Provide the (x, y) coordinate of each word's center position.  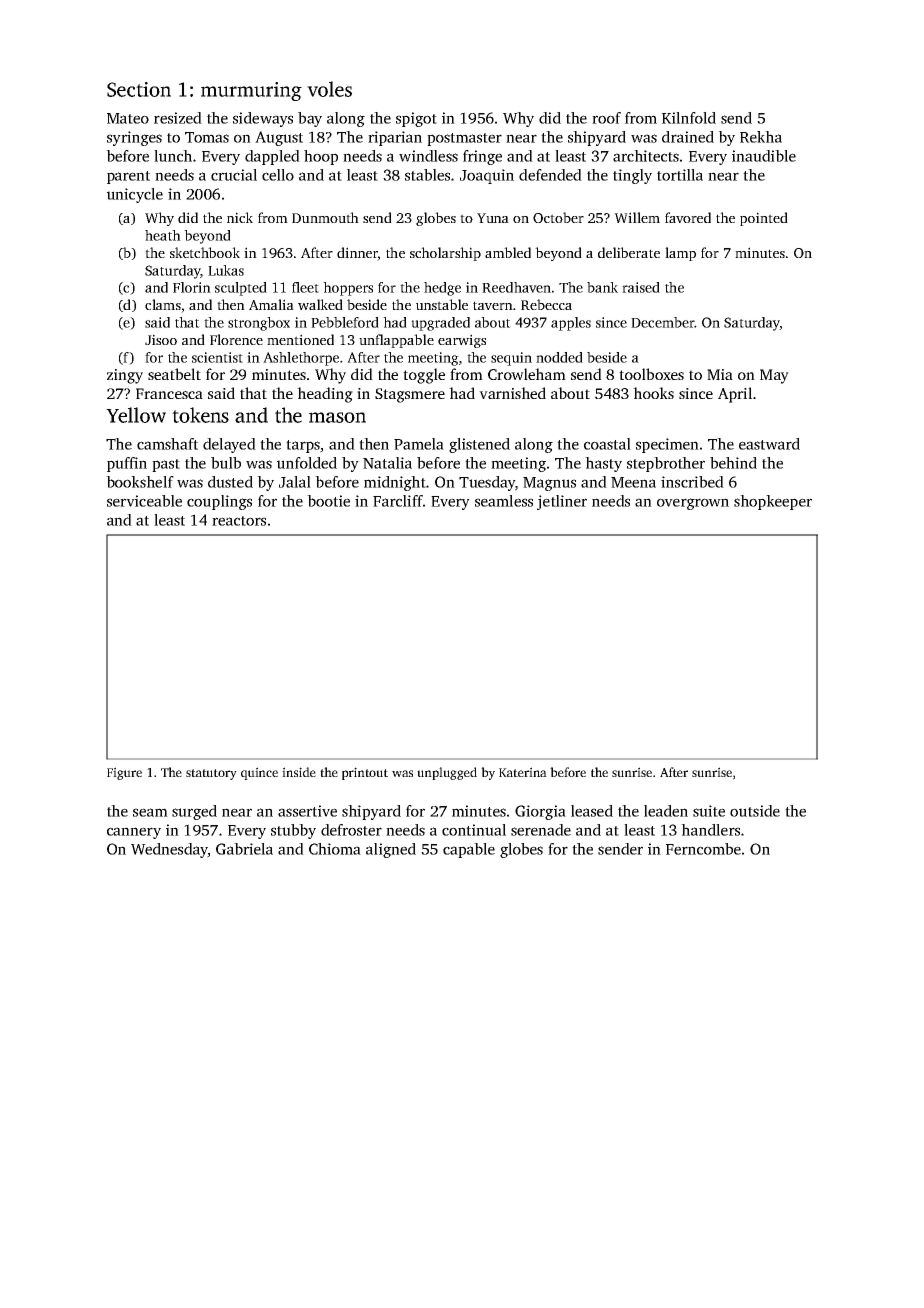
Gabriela (244, 849)
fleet (305, 287)
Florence (236, 339)
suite (709, 811)
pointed (764, 219)
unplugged (447, 773)
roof (606, 118)
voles (329, 89)
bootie (328, 501)
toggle (424, 376)
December (662, 322)
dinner (357, 252)
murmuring (251, 91)
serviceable (144, 501)
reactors (239, 521)
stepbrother (666, 464)
